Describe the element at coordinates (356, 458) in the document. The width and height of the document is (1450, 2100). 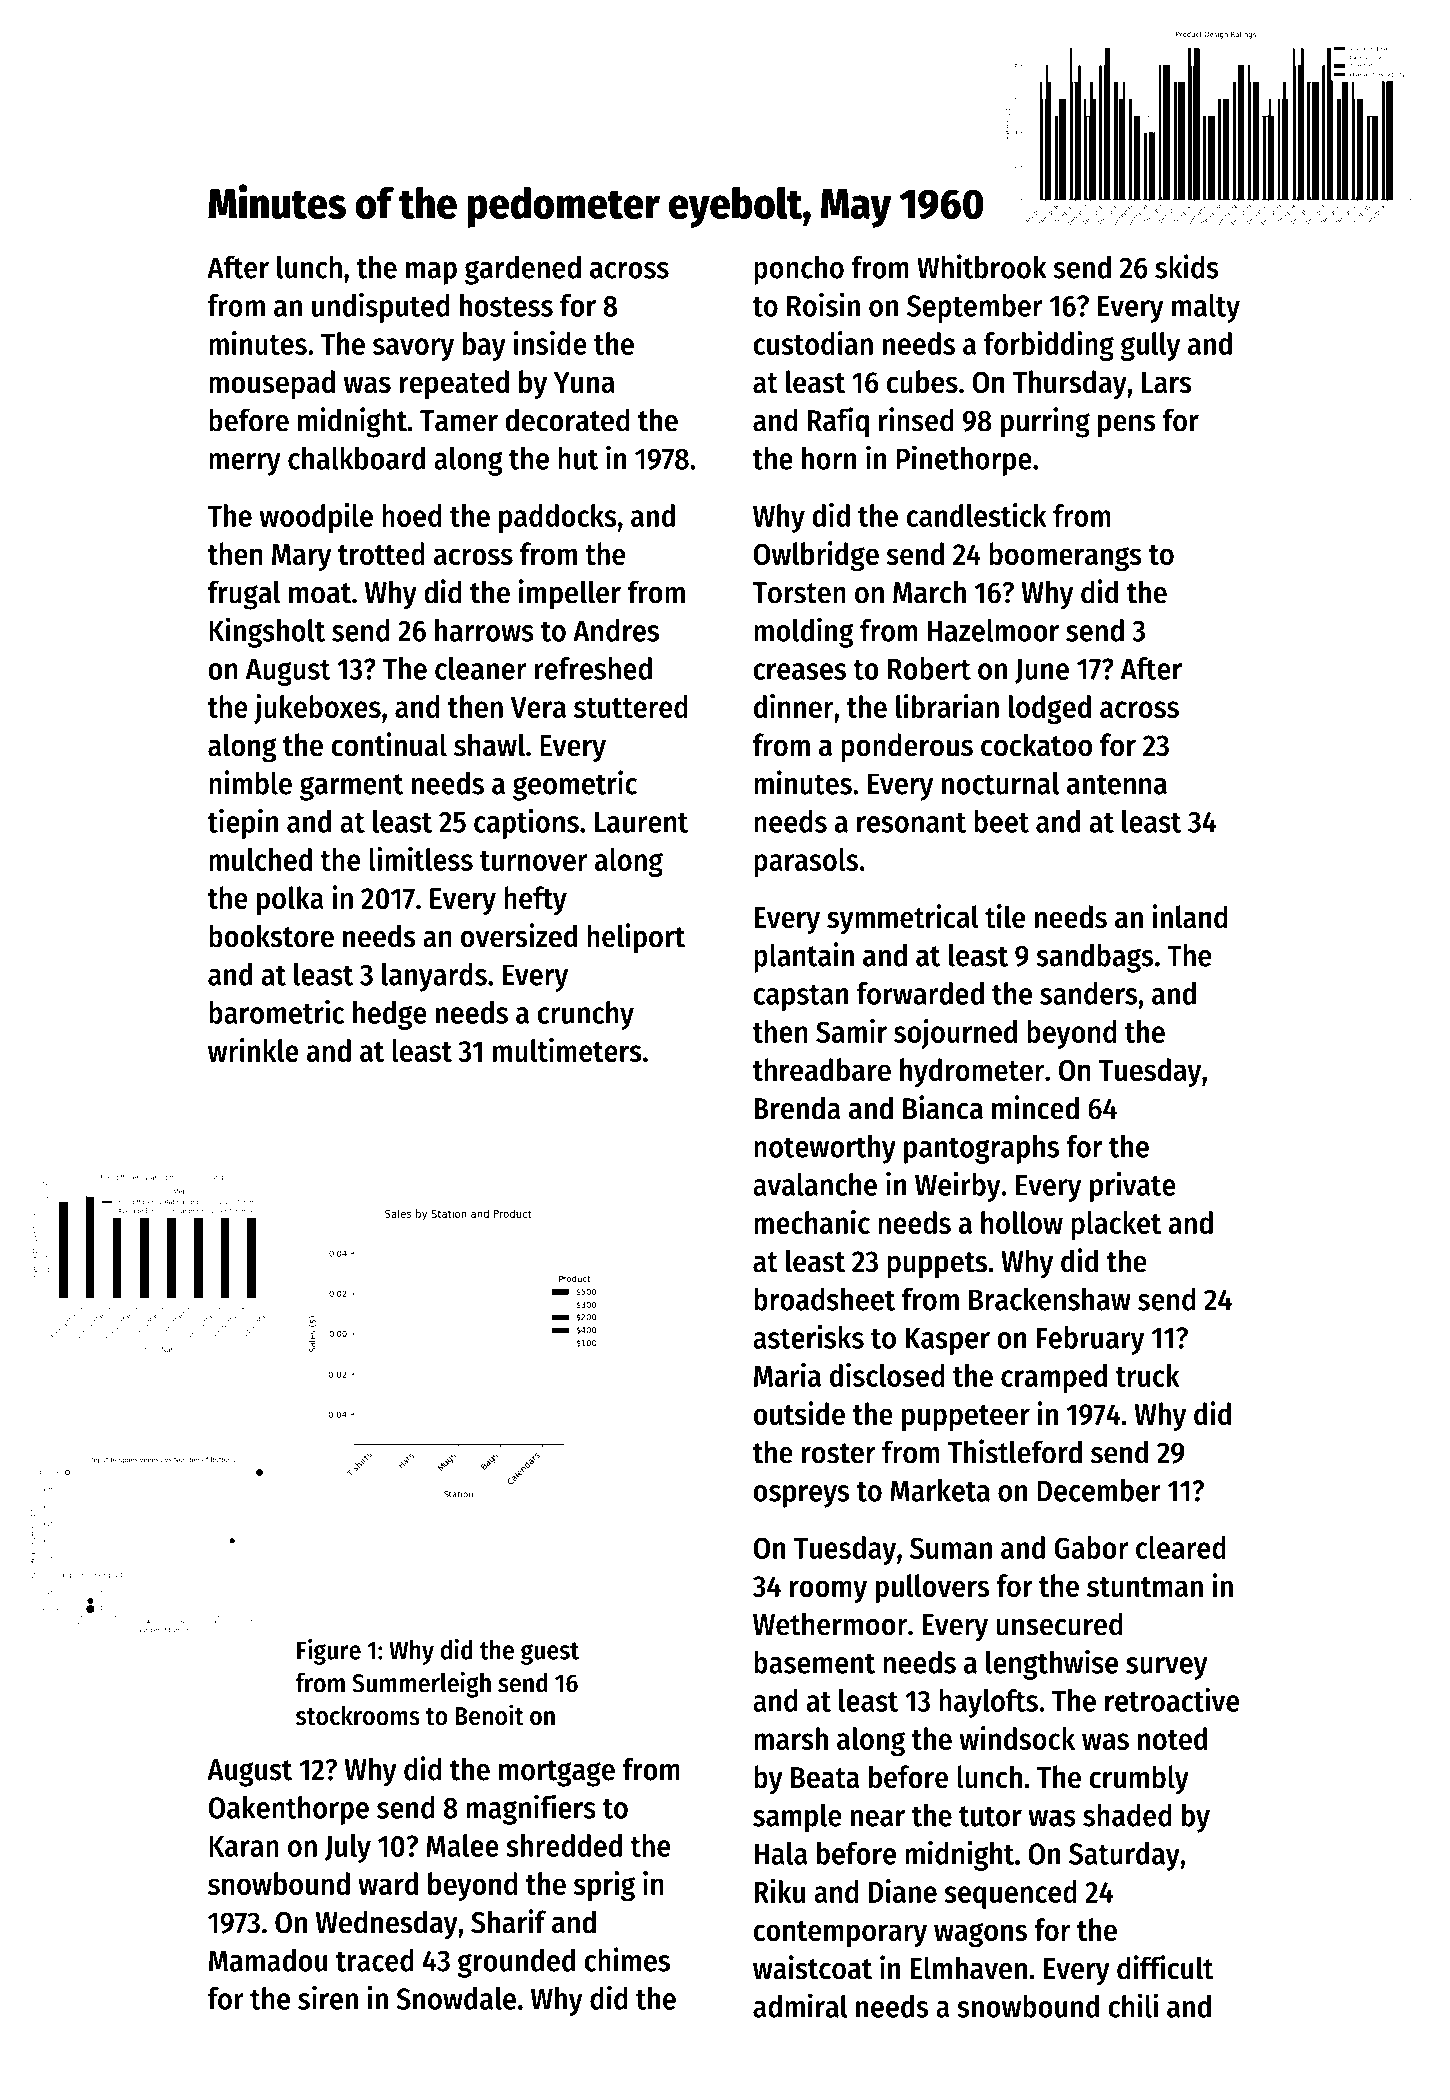
I see `chalkboard` at that location.
